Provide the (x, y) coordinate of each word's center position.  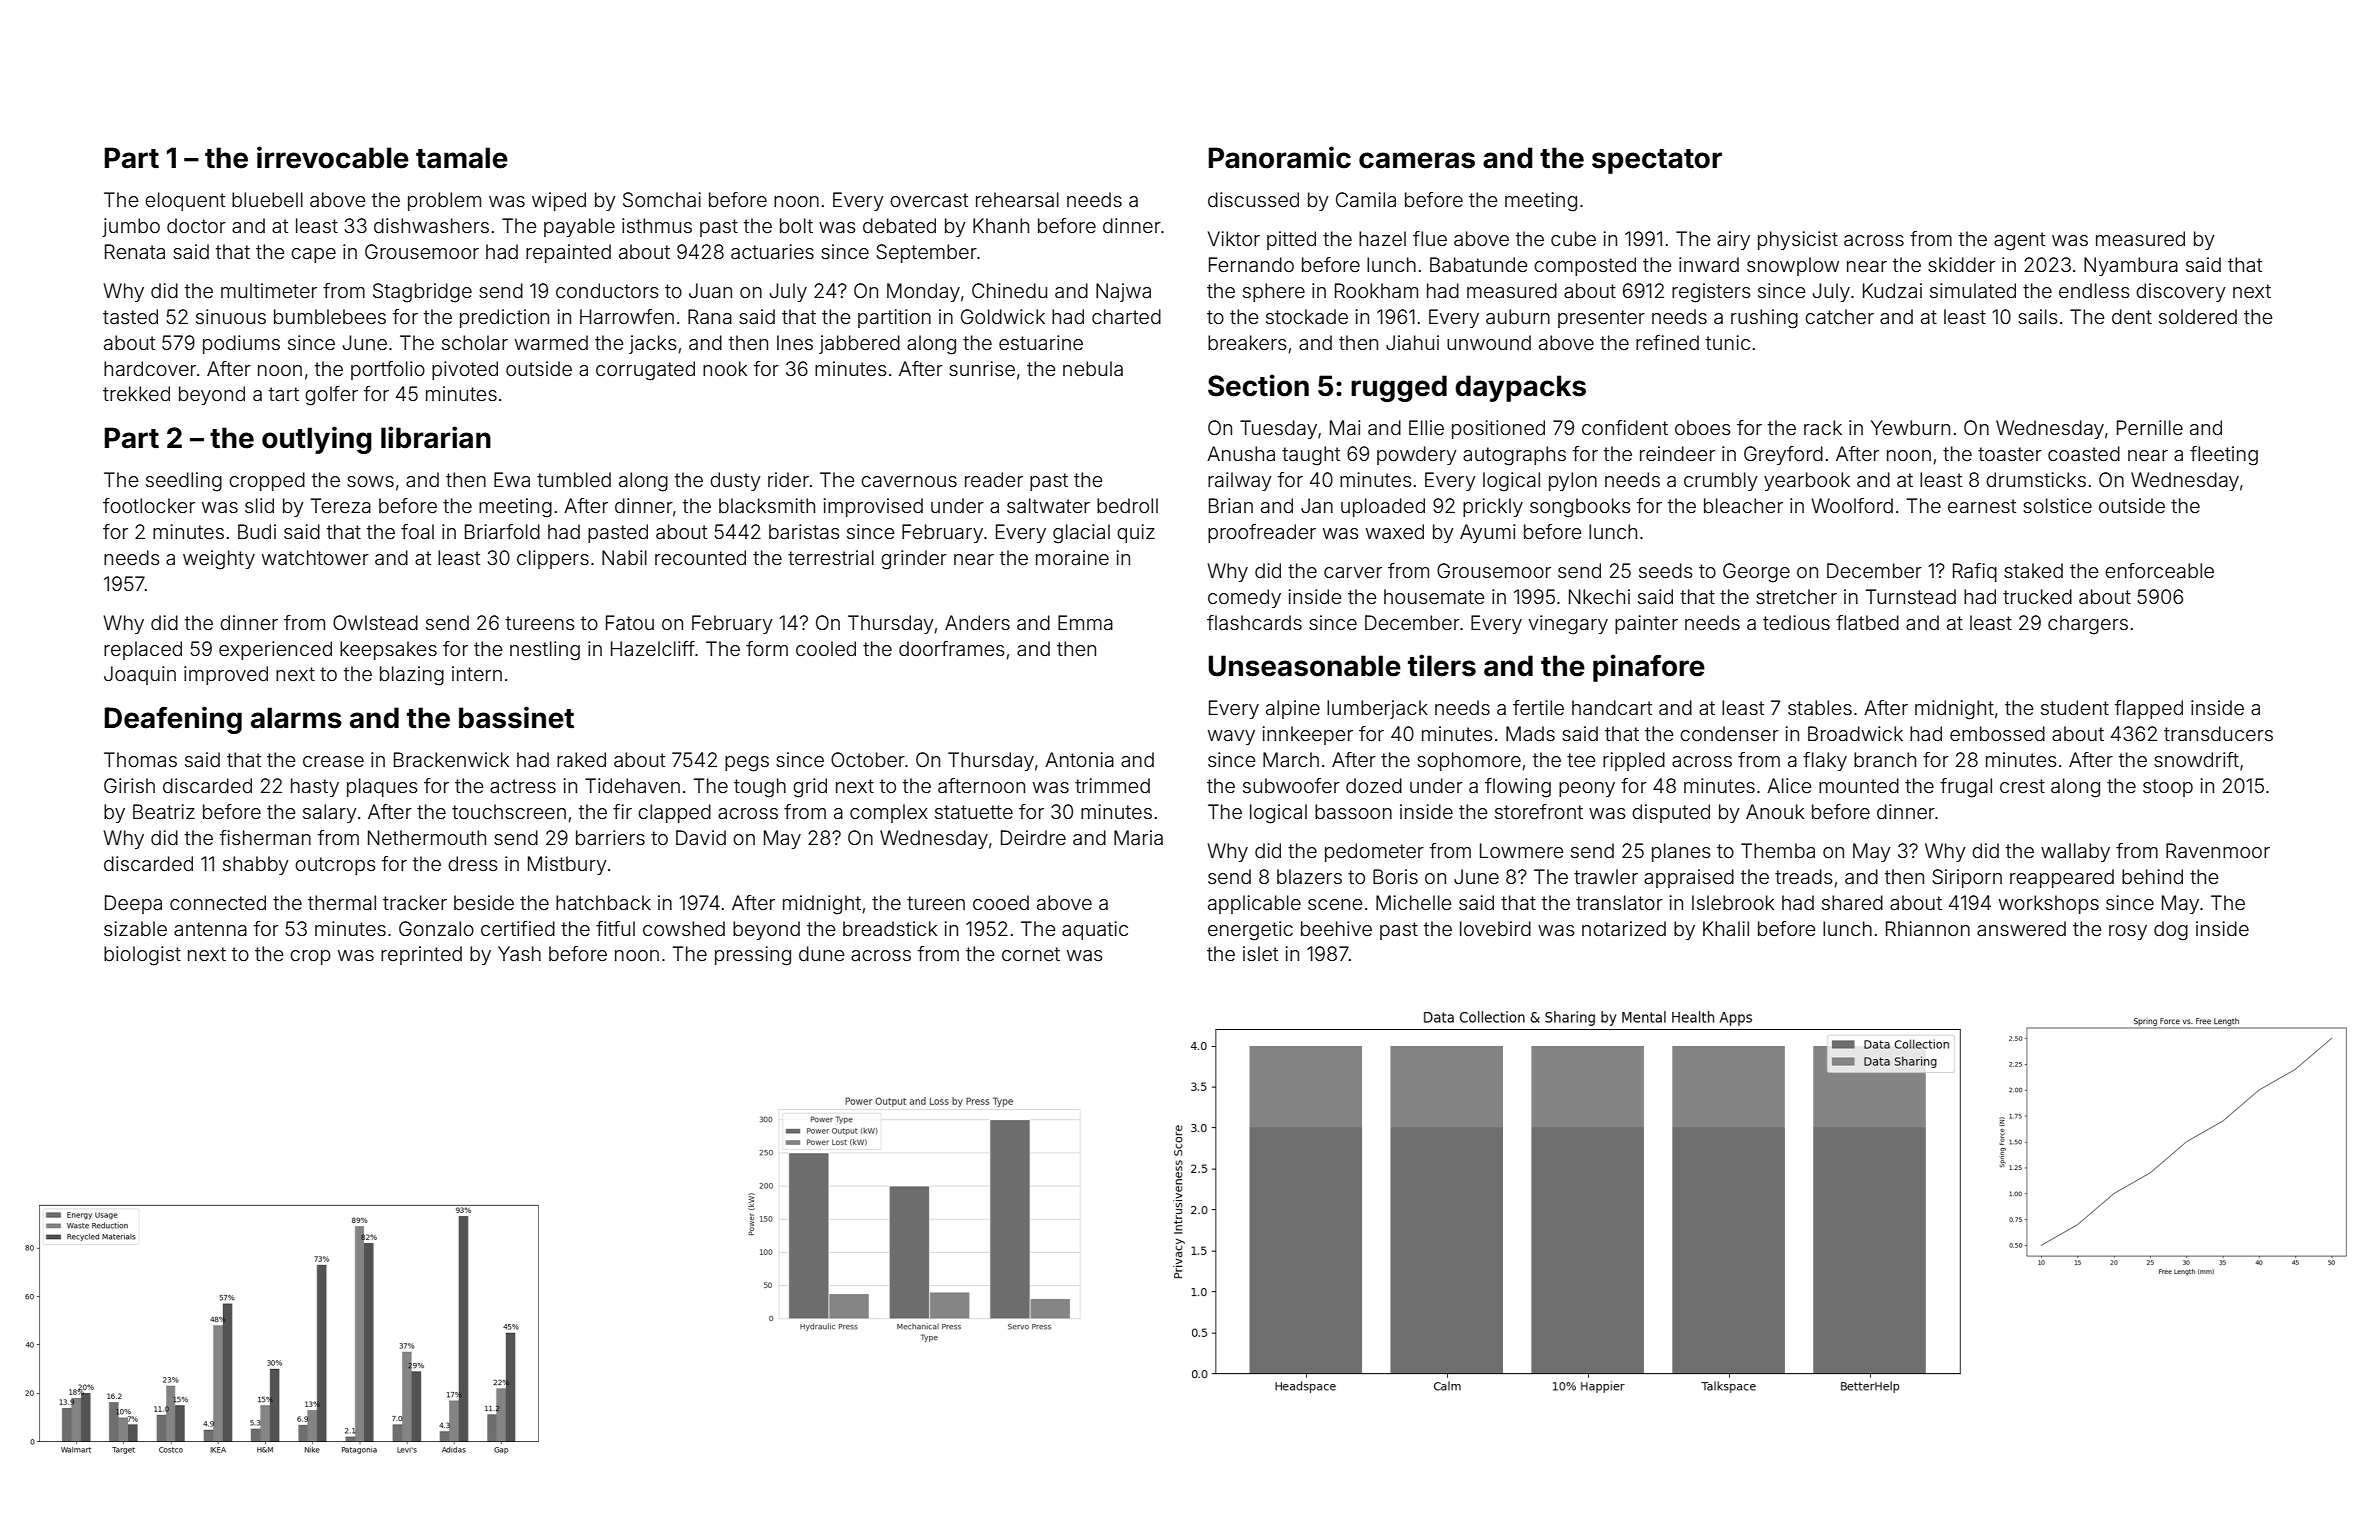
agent (2019, 241)
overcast (929, 200)
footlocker (149, 505)
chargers (2088, 625)
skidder (1961, 264)
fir (622, 811)
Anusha (1241, 453)
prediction (504, 318)
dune (821, 953)
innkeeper (1307, 735)
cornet (1031, 954)
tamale (462, 158)
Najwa (1123, 292)
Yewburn (1910, 427)
